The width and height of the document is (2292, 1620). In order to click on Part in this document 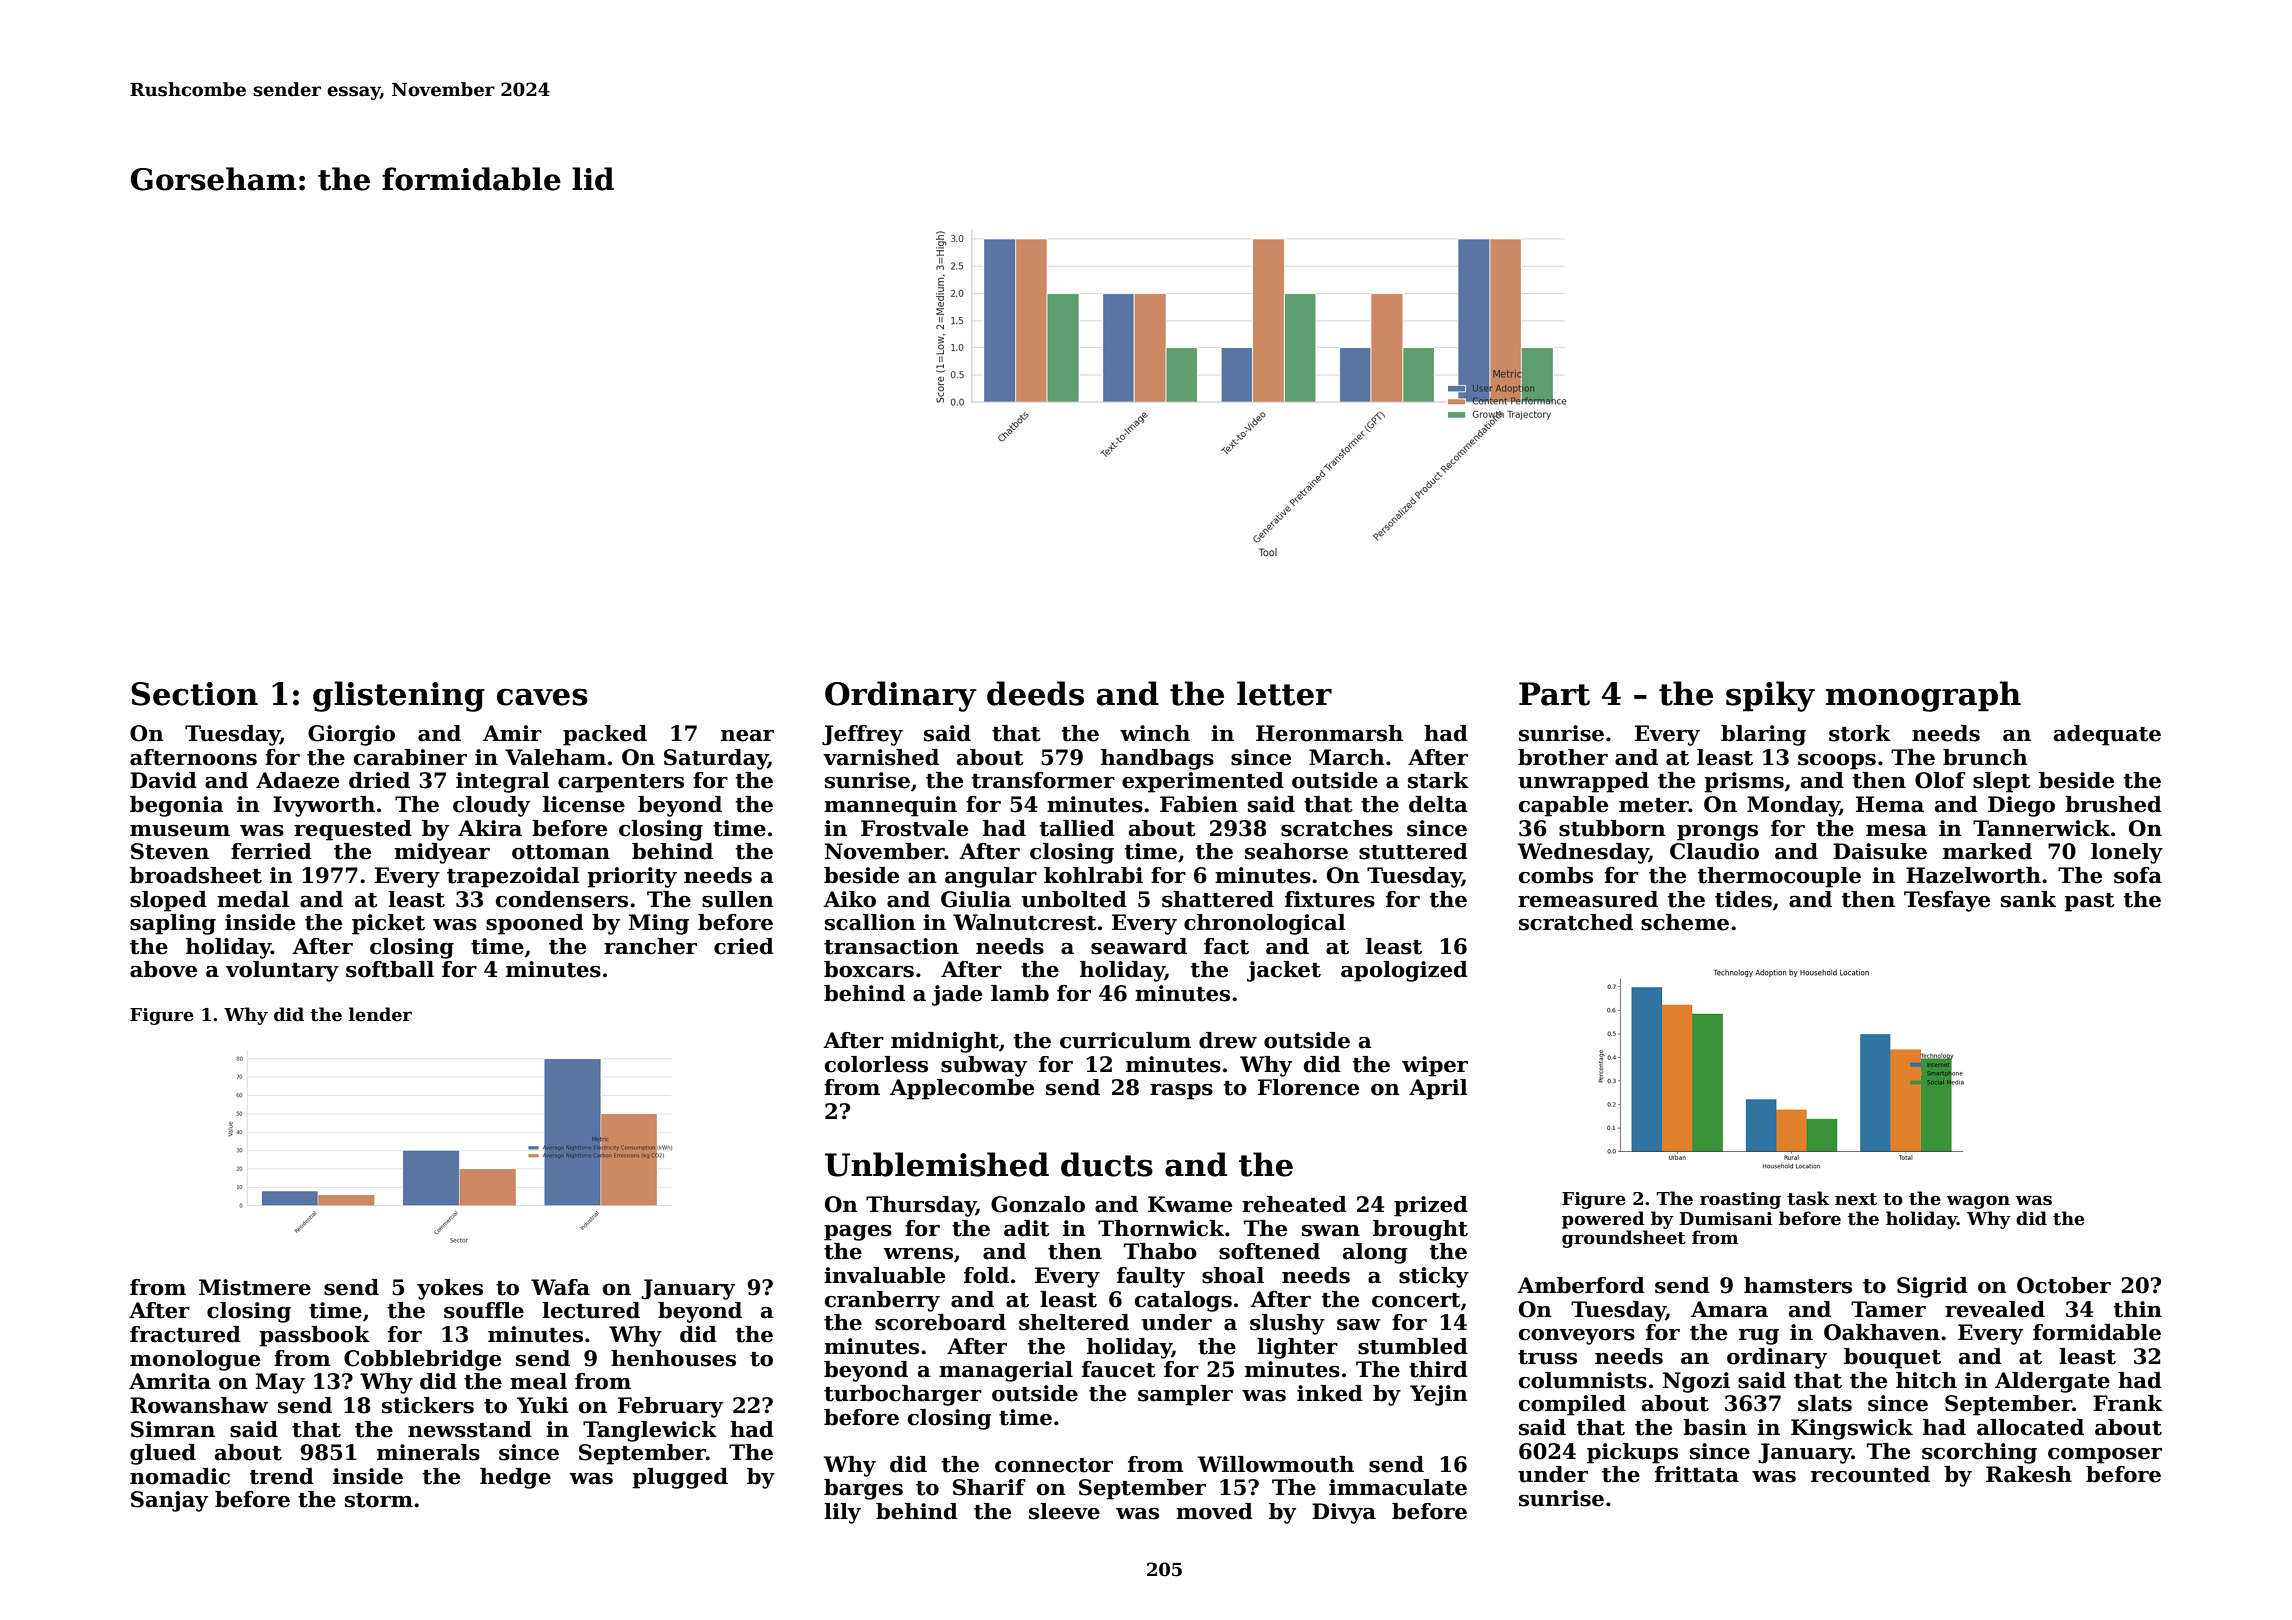, I will do `click(1554, 694)`.
